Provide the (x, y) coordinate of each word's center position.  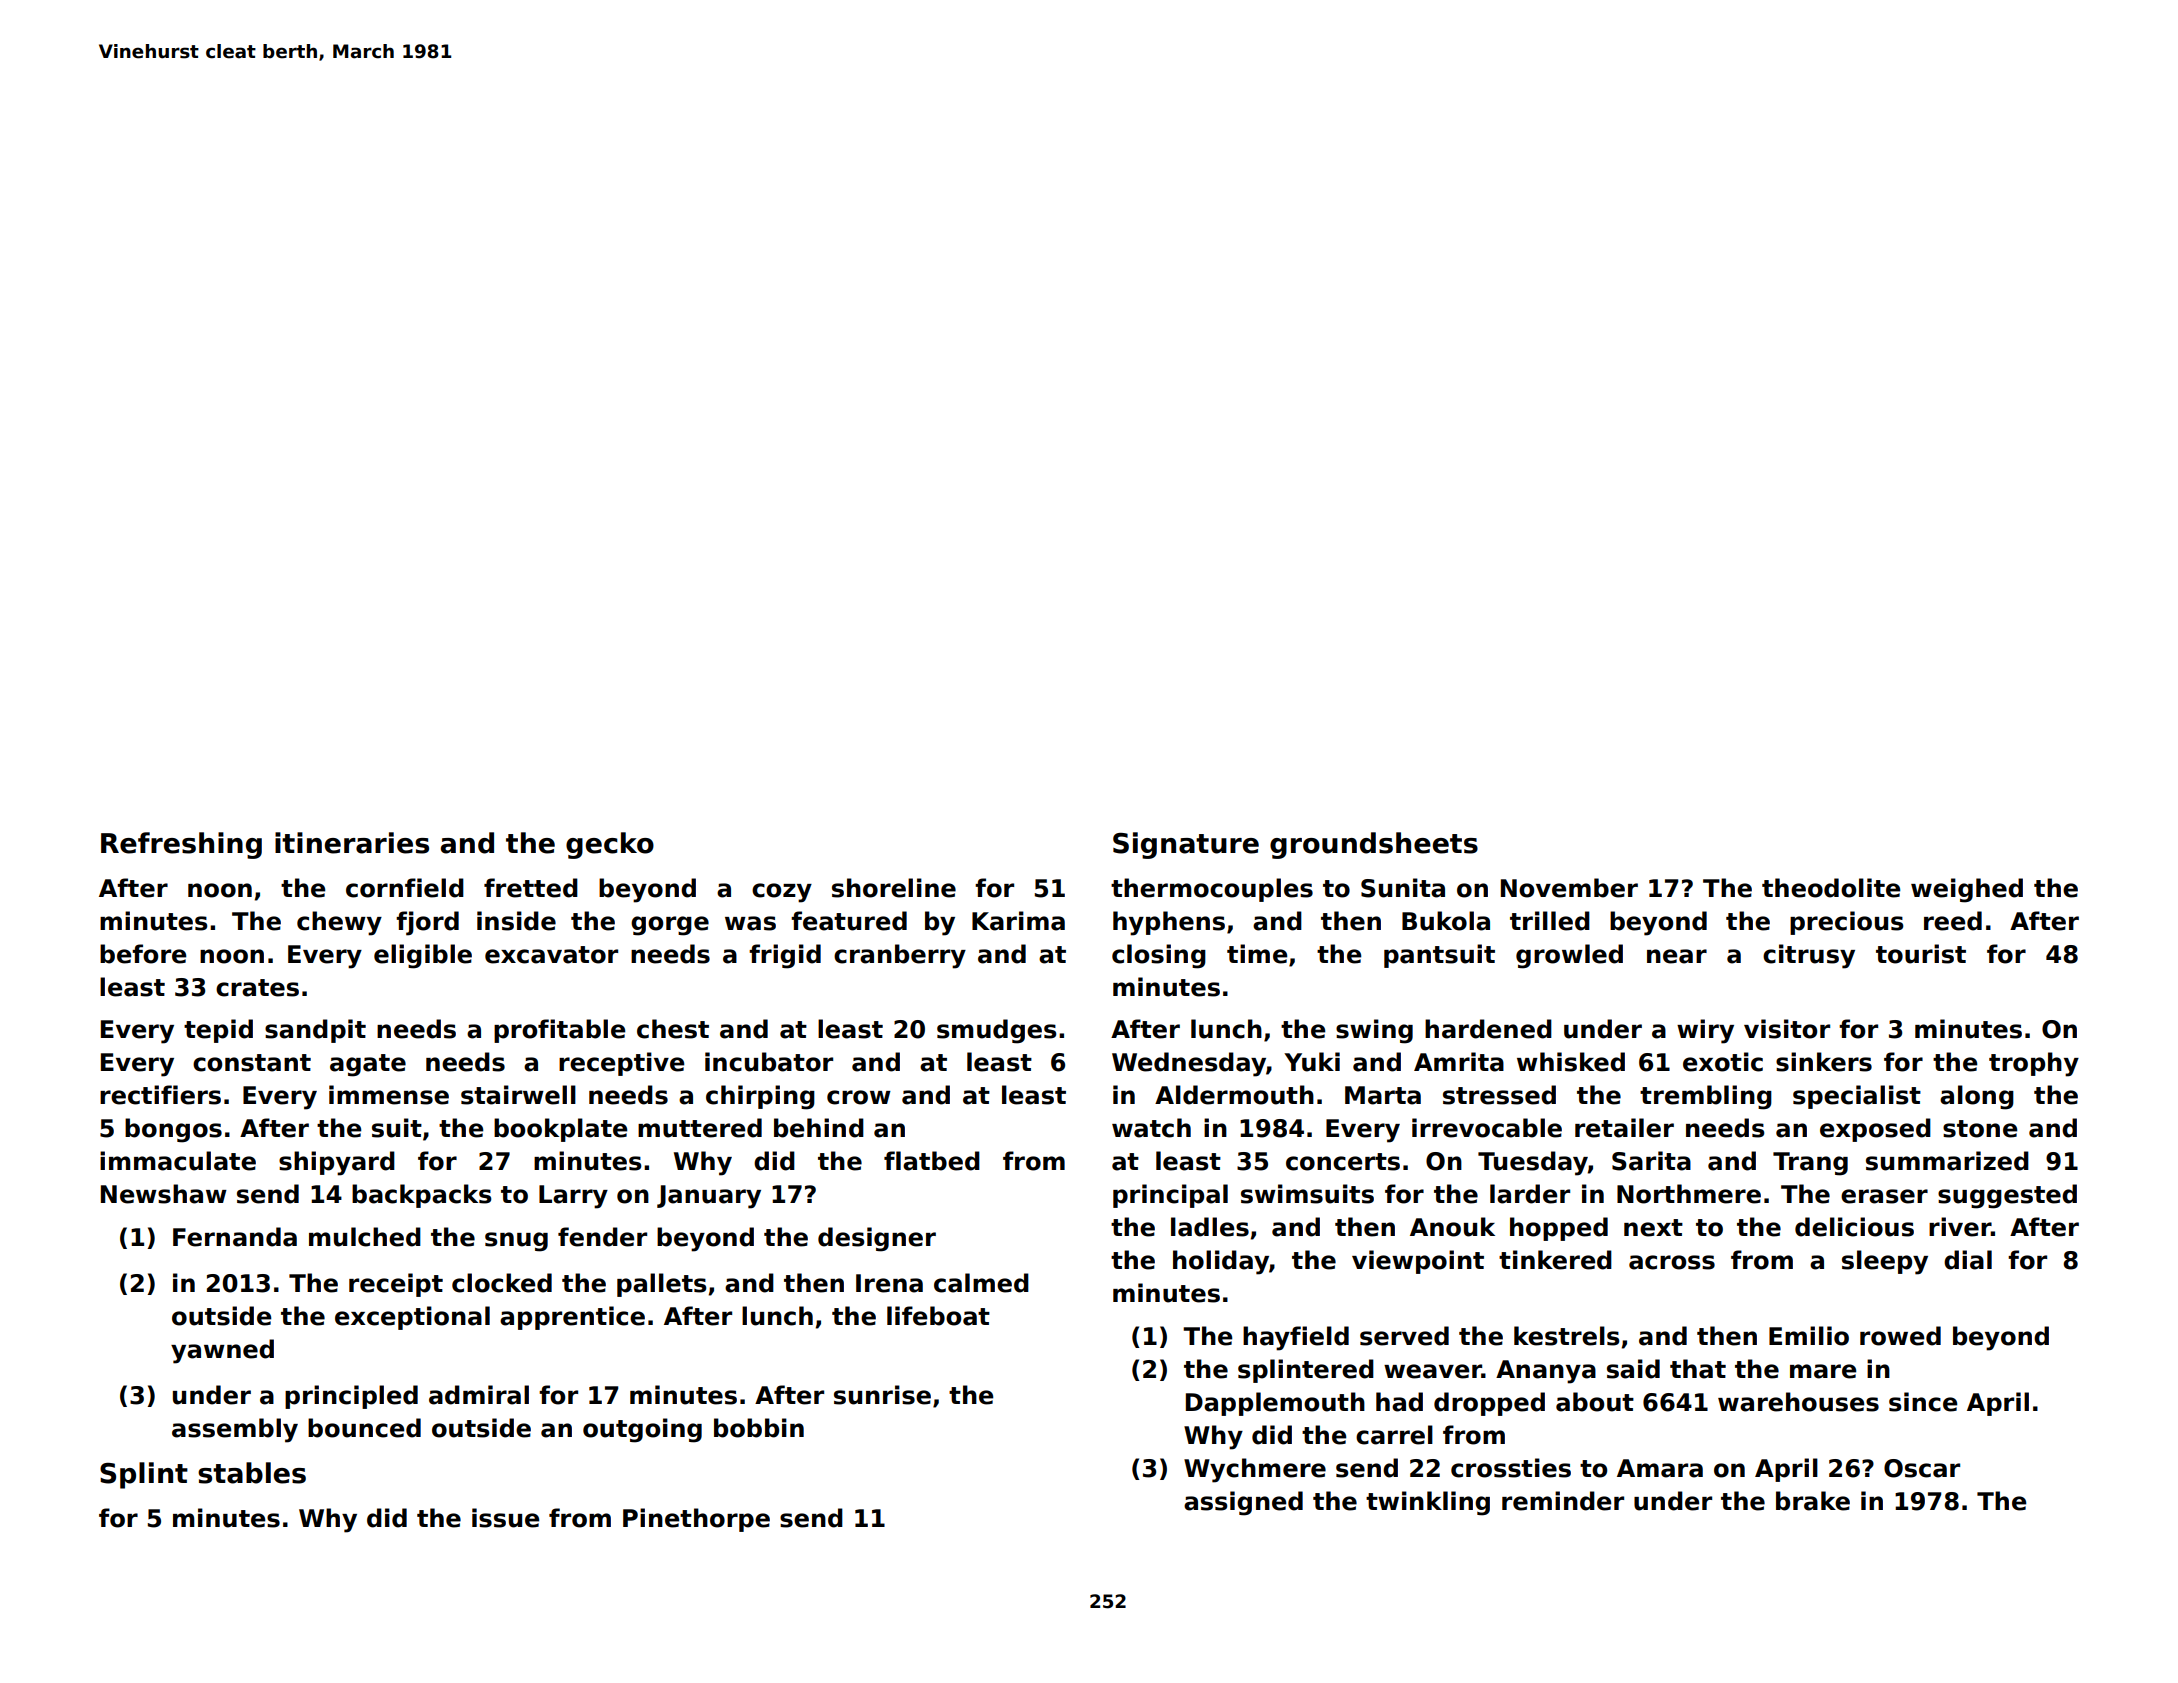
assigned (1243, 1503)
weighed (1967, 890)
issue (505, 1518)
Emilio (1809, 1336)
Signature (1186, 845)
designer (877, 1239)
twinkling (1428, 1503)
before (143, 954)
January (709, 1197)
